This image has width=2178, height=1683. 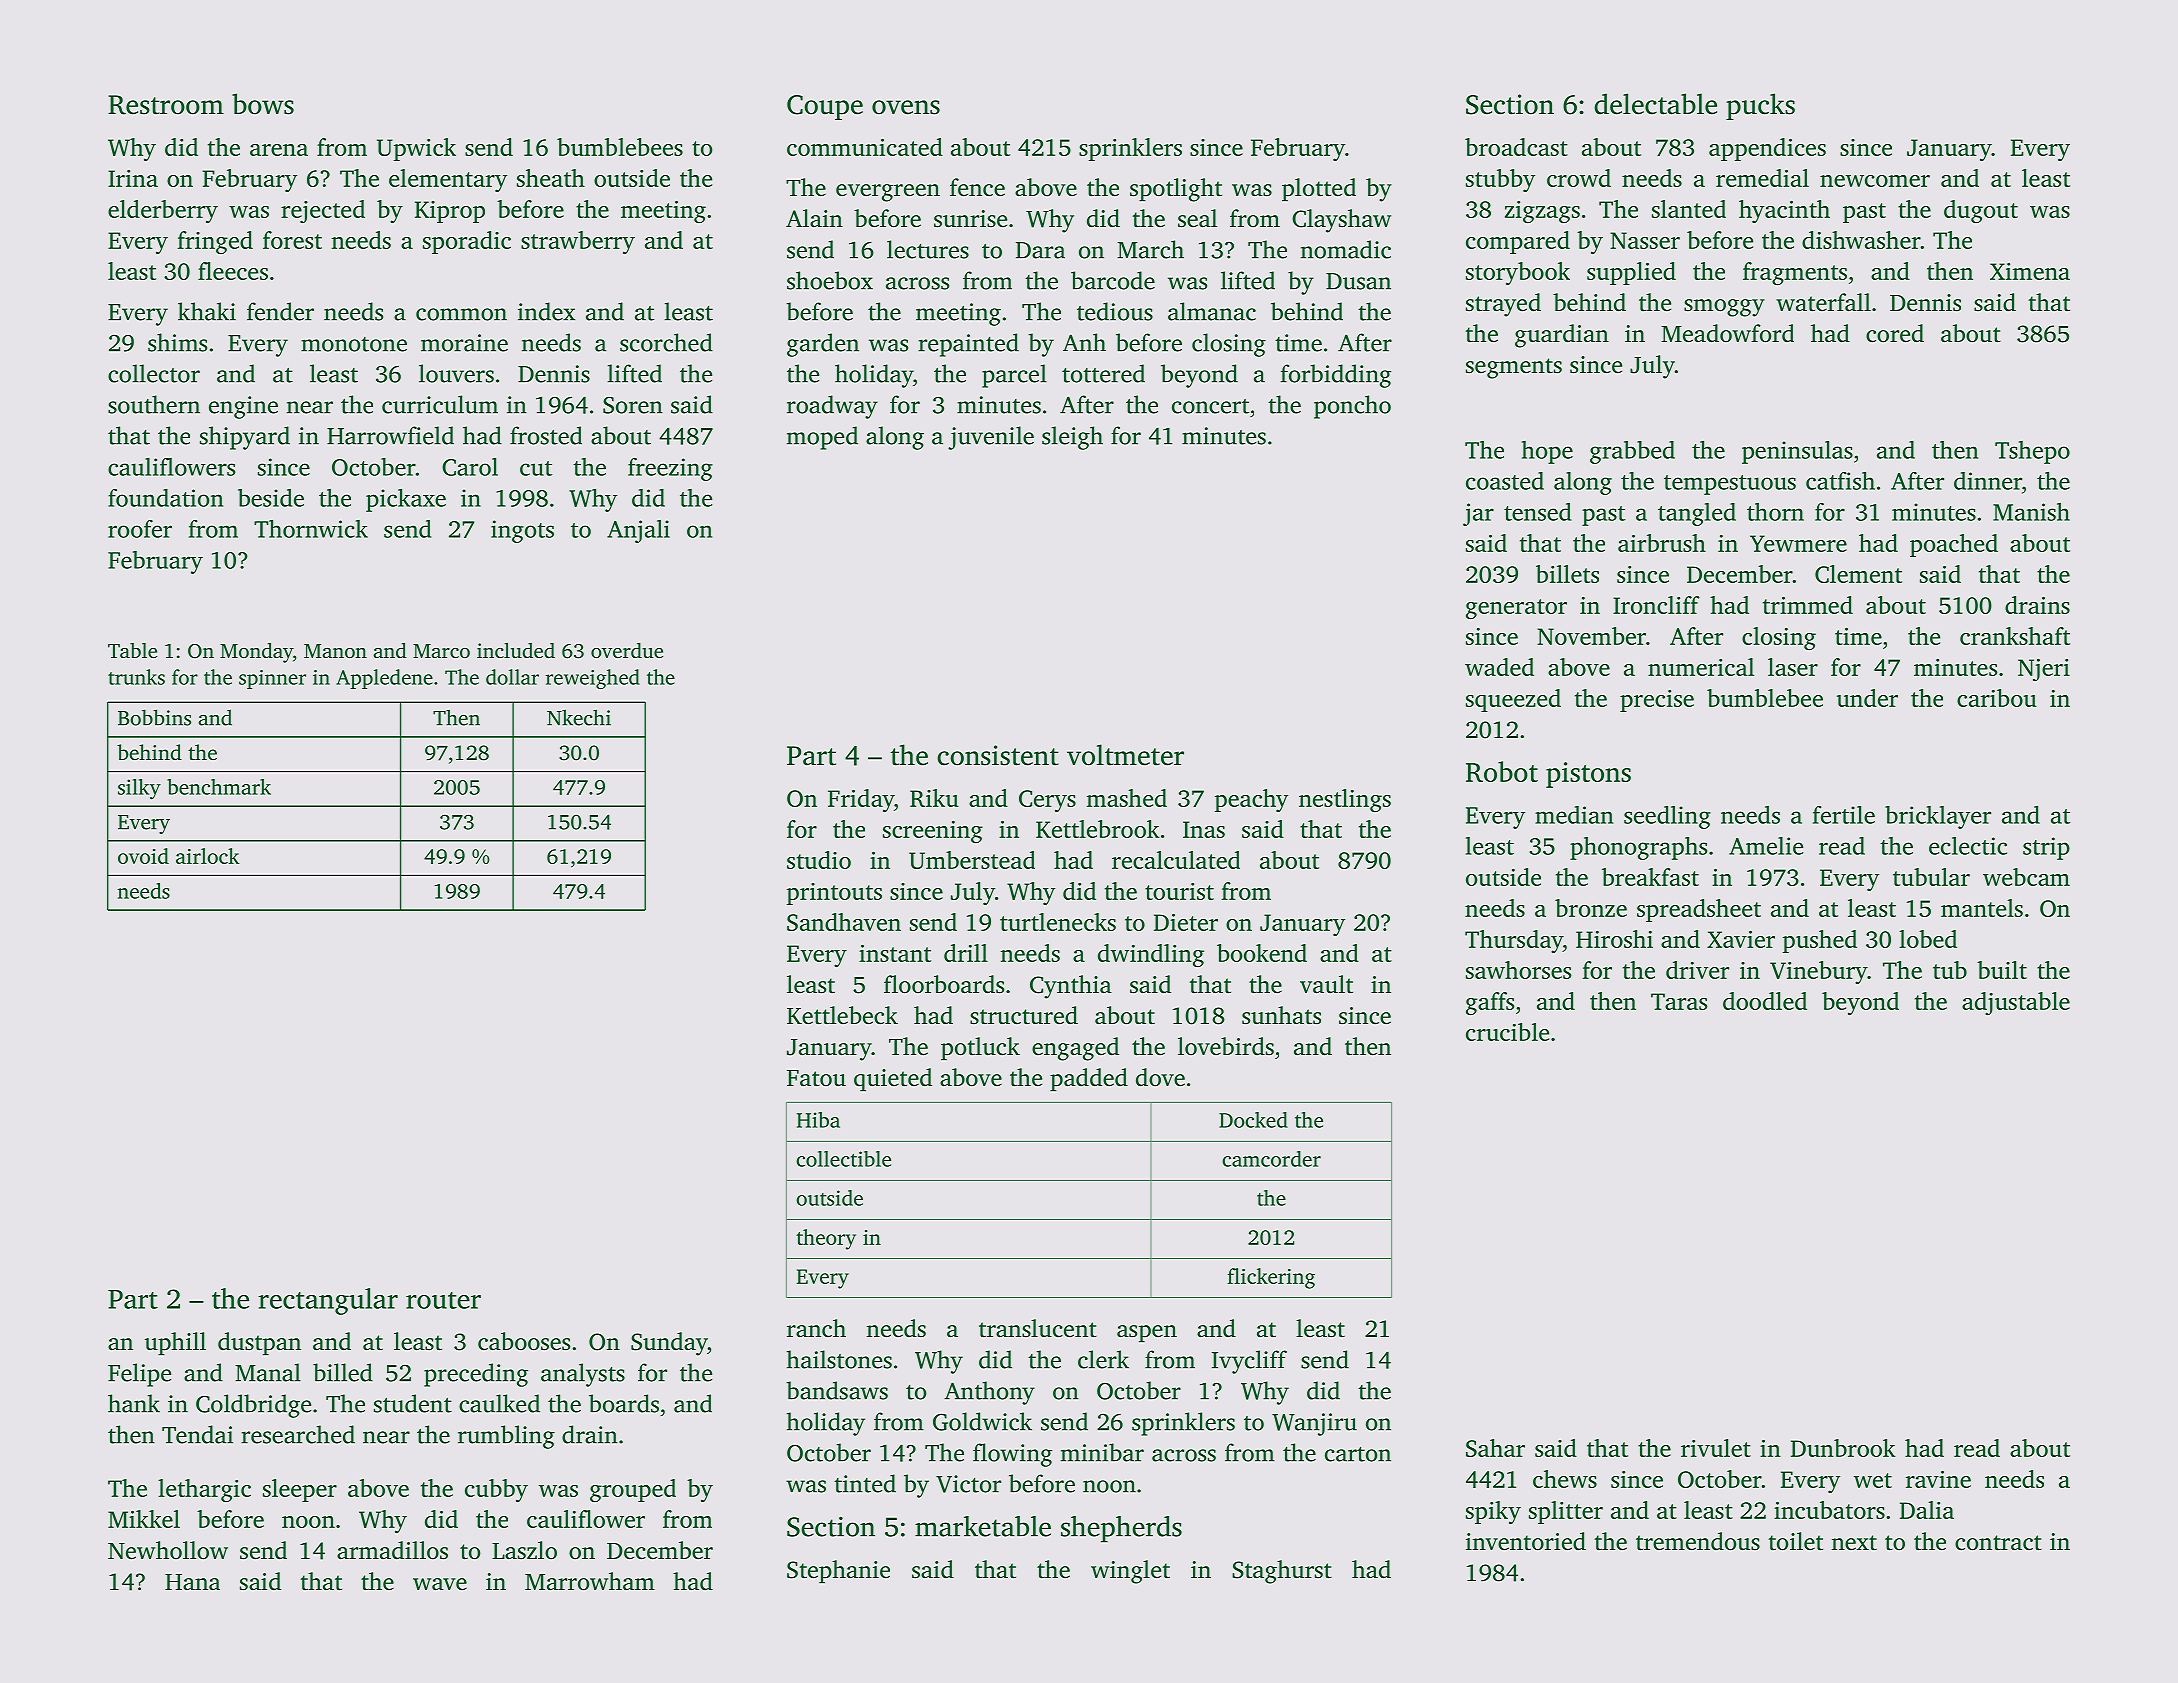 I want to click on strawberry, so click(x=578, y=242).
